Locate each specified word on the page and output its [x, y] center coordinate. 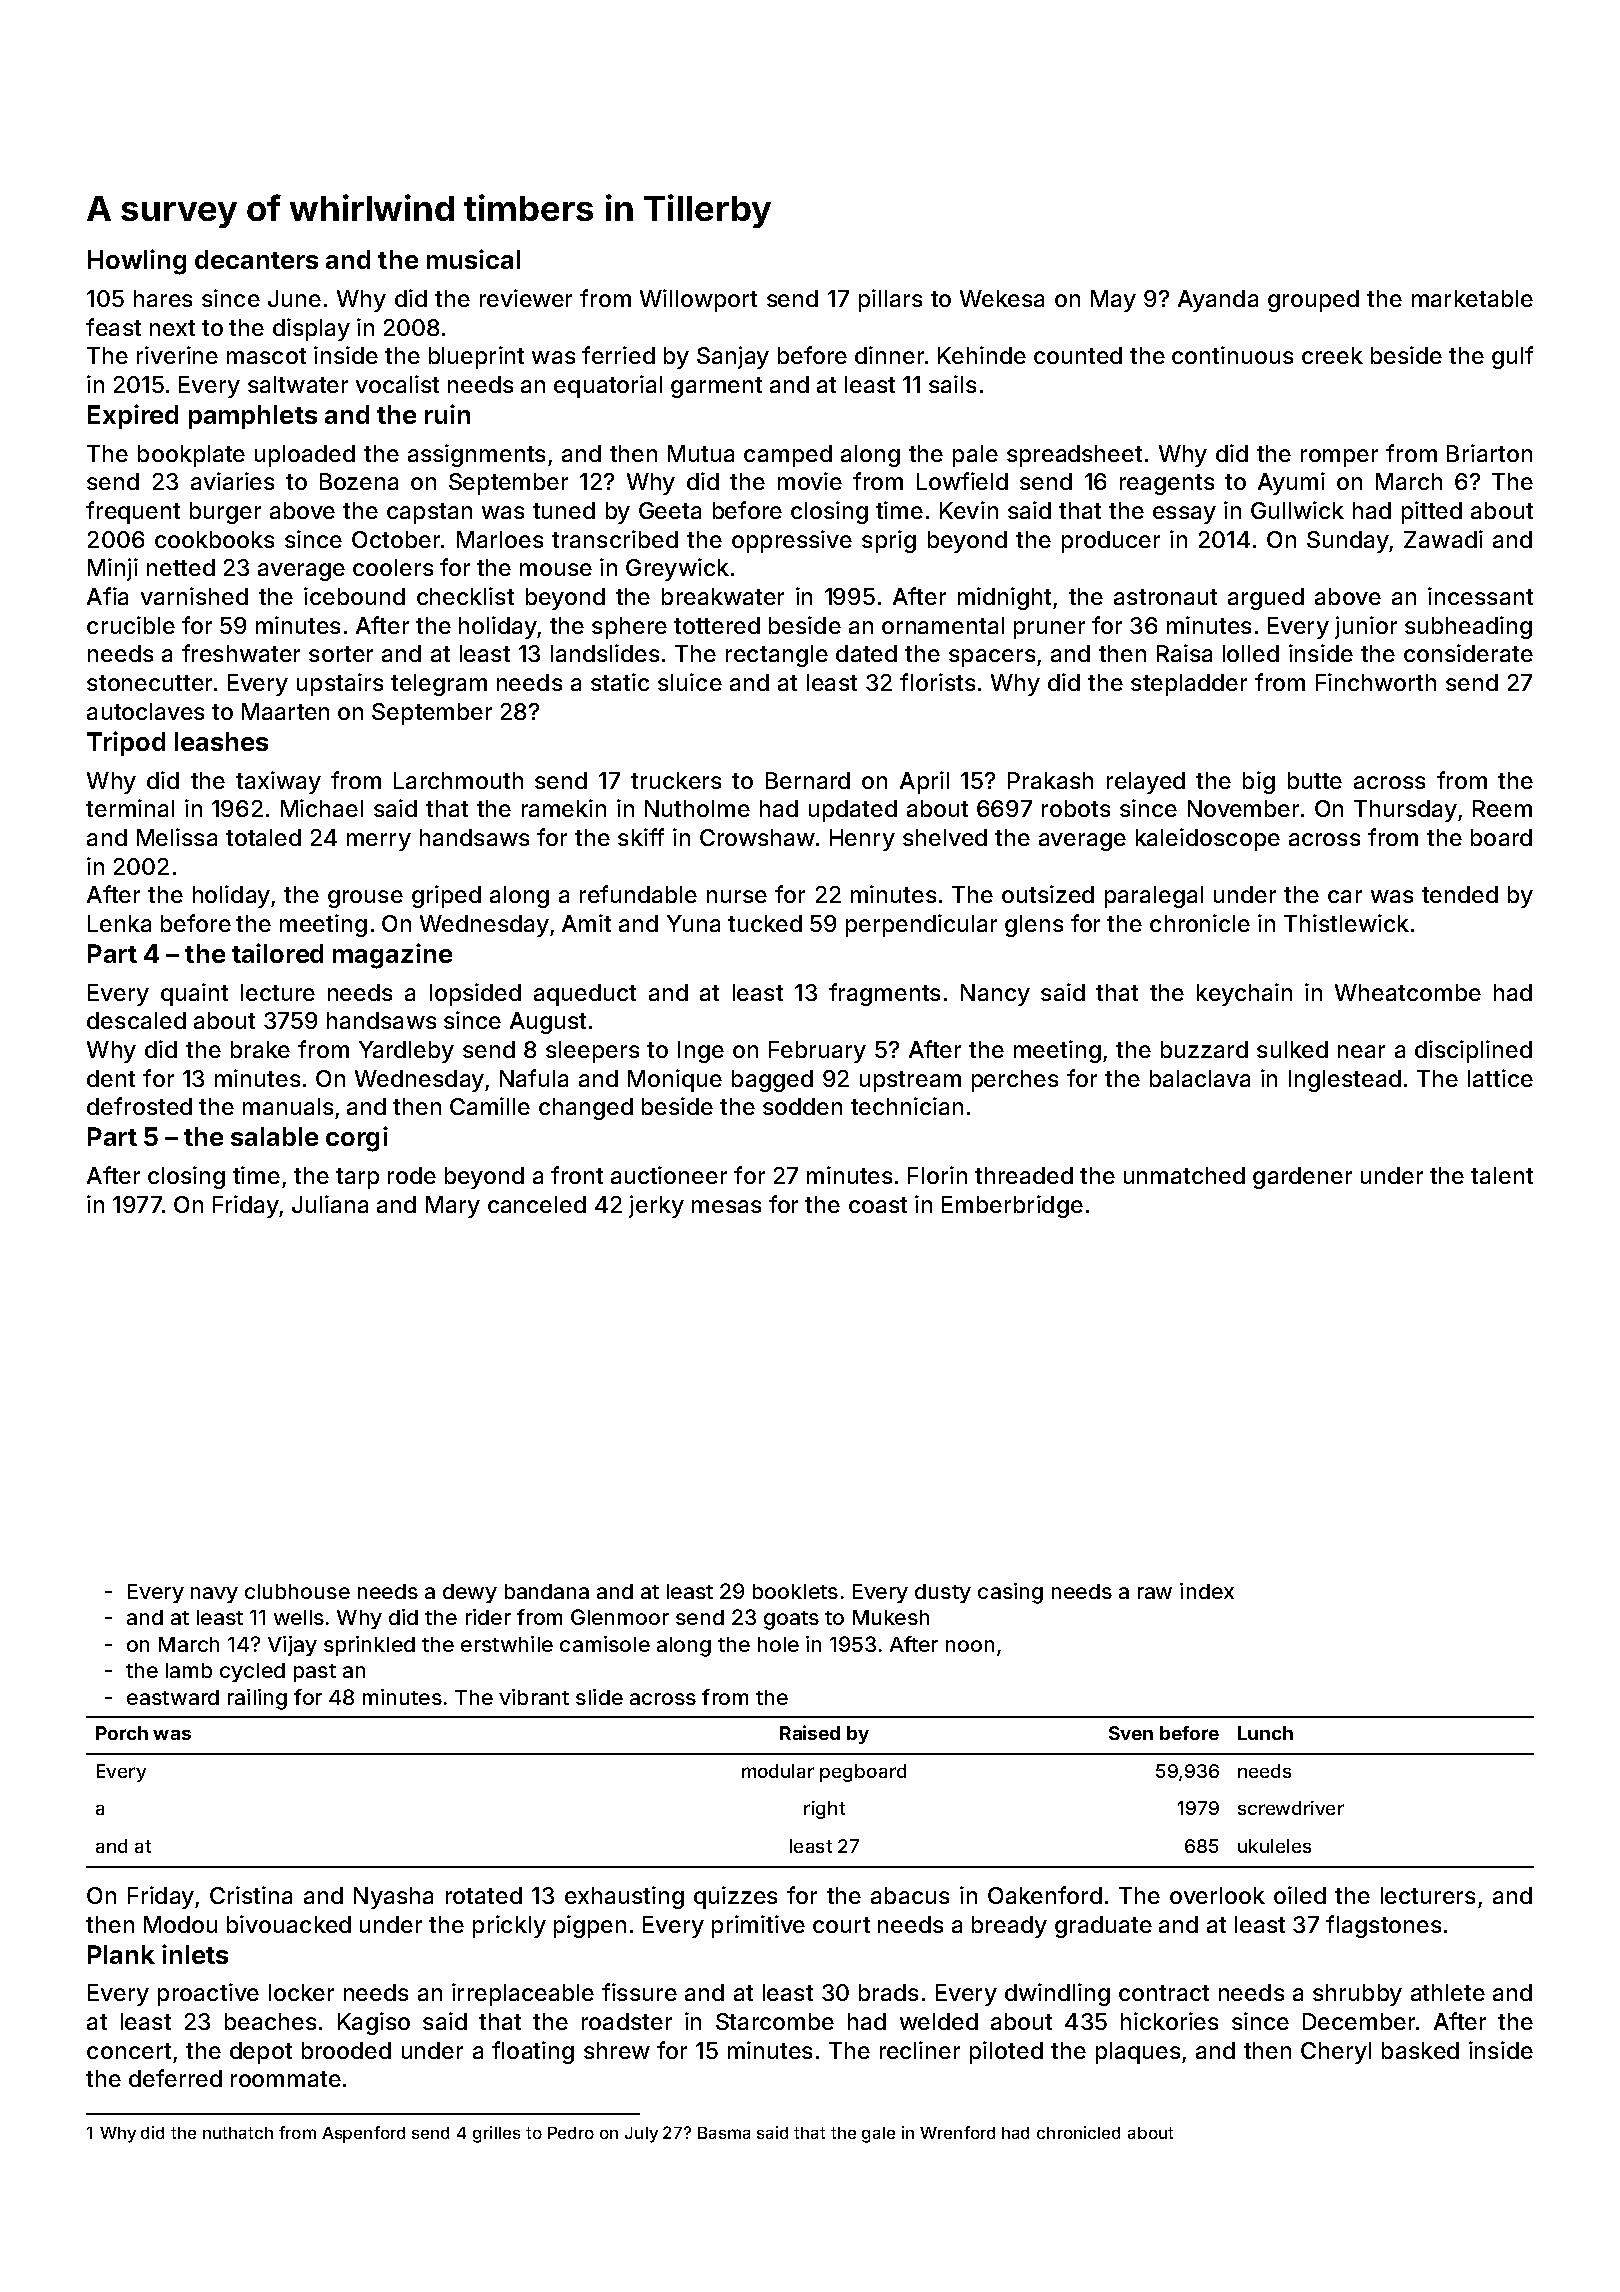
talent [1502, 1175]
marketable [1472, 298]
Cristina [251, 1895]
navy [214, 1595]
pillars [890, 300]
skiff [641, 837]
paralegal [1154, 897]
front [577, 1175]
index [1207, 1591]
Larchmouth [458, 780]
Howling [137, 262]
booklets [795, 1591]
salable [274, 1136]
